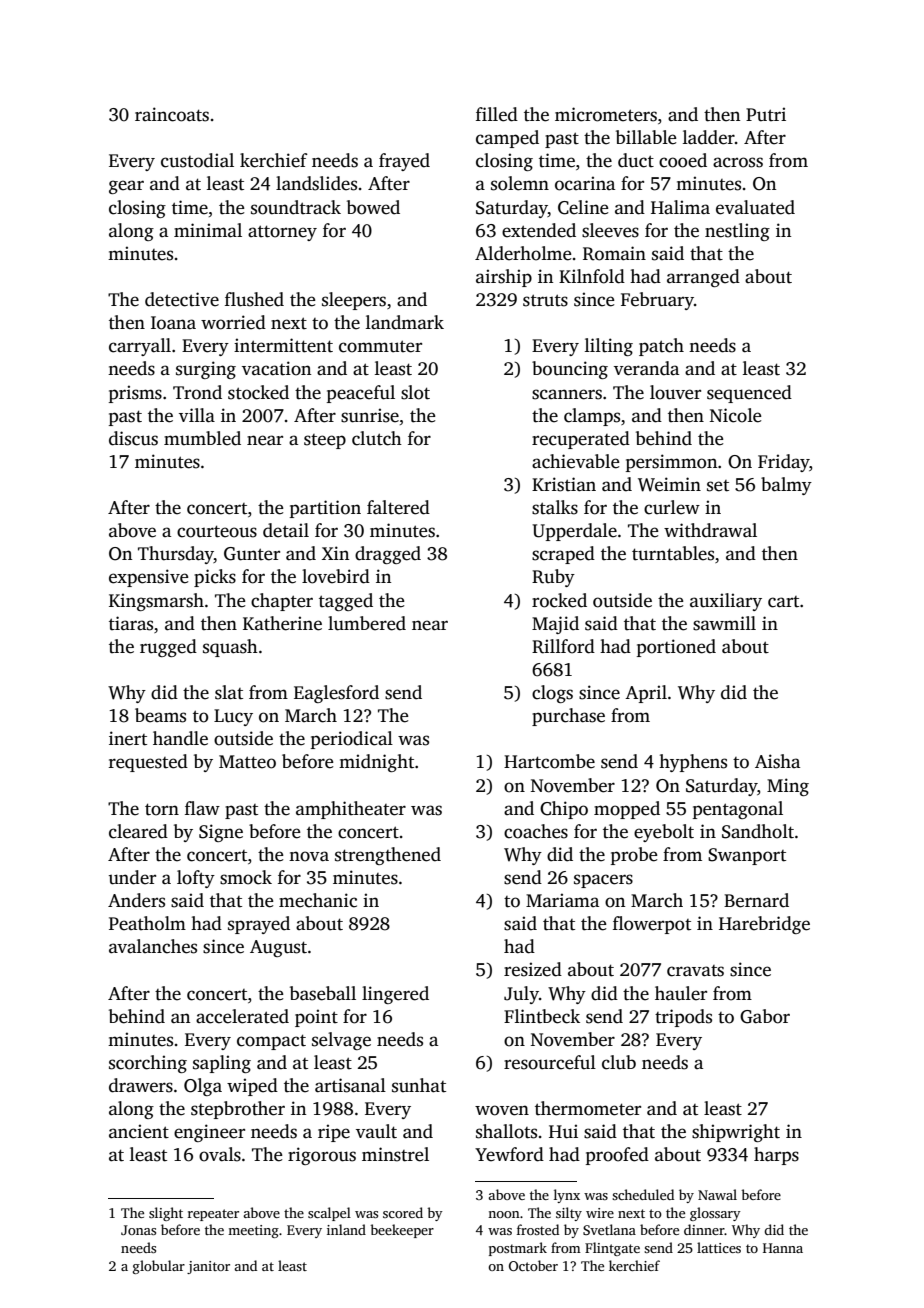 The height and width of the screenshot is (1308, 924). I want to click on portioned, so click(676, 648).
